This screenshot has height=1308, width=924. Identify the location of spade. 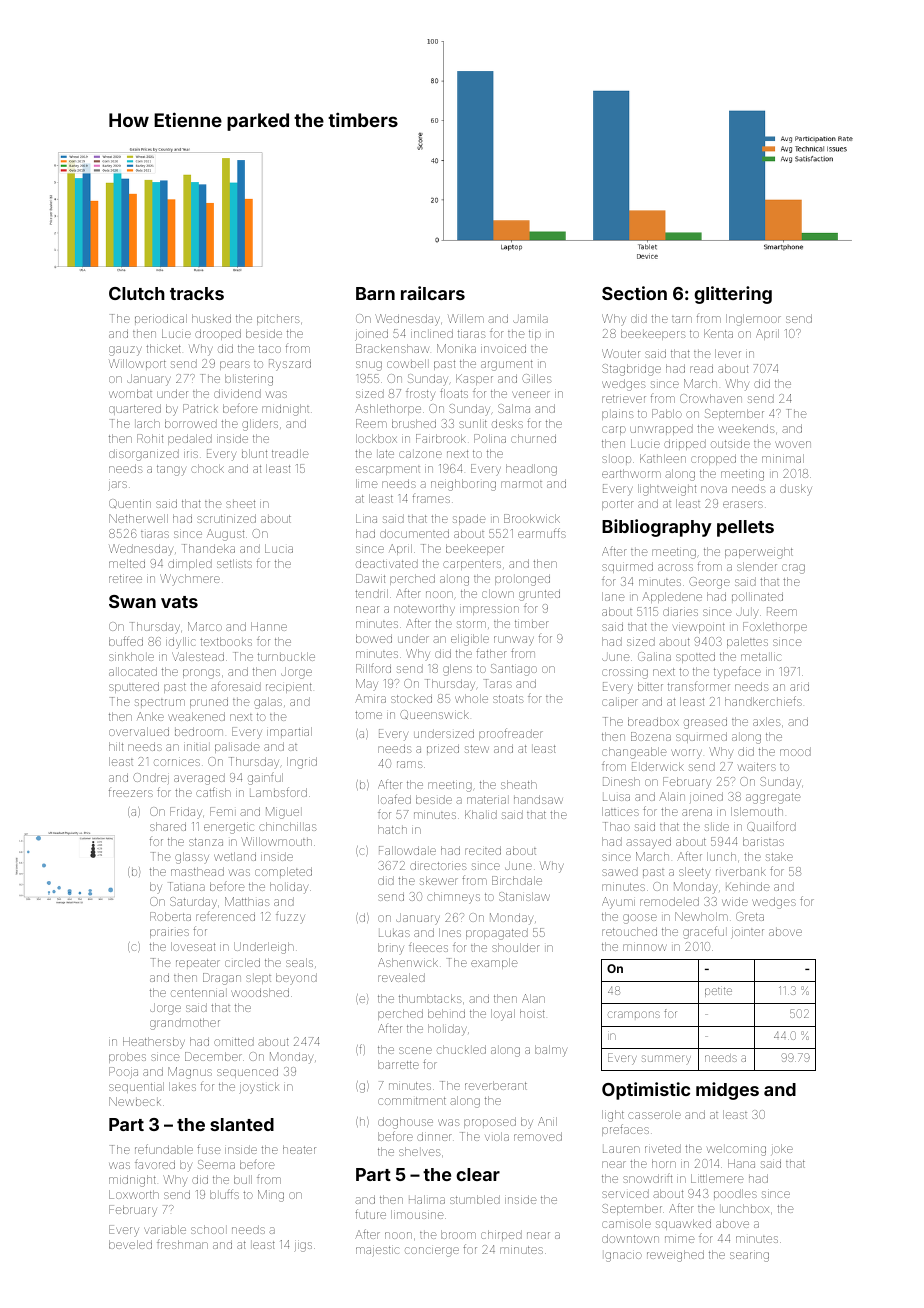
(469, 519).
